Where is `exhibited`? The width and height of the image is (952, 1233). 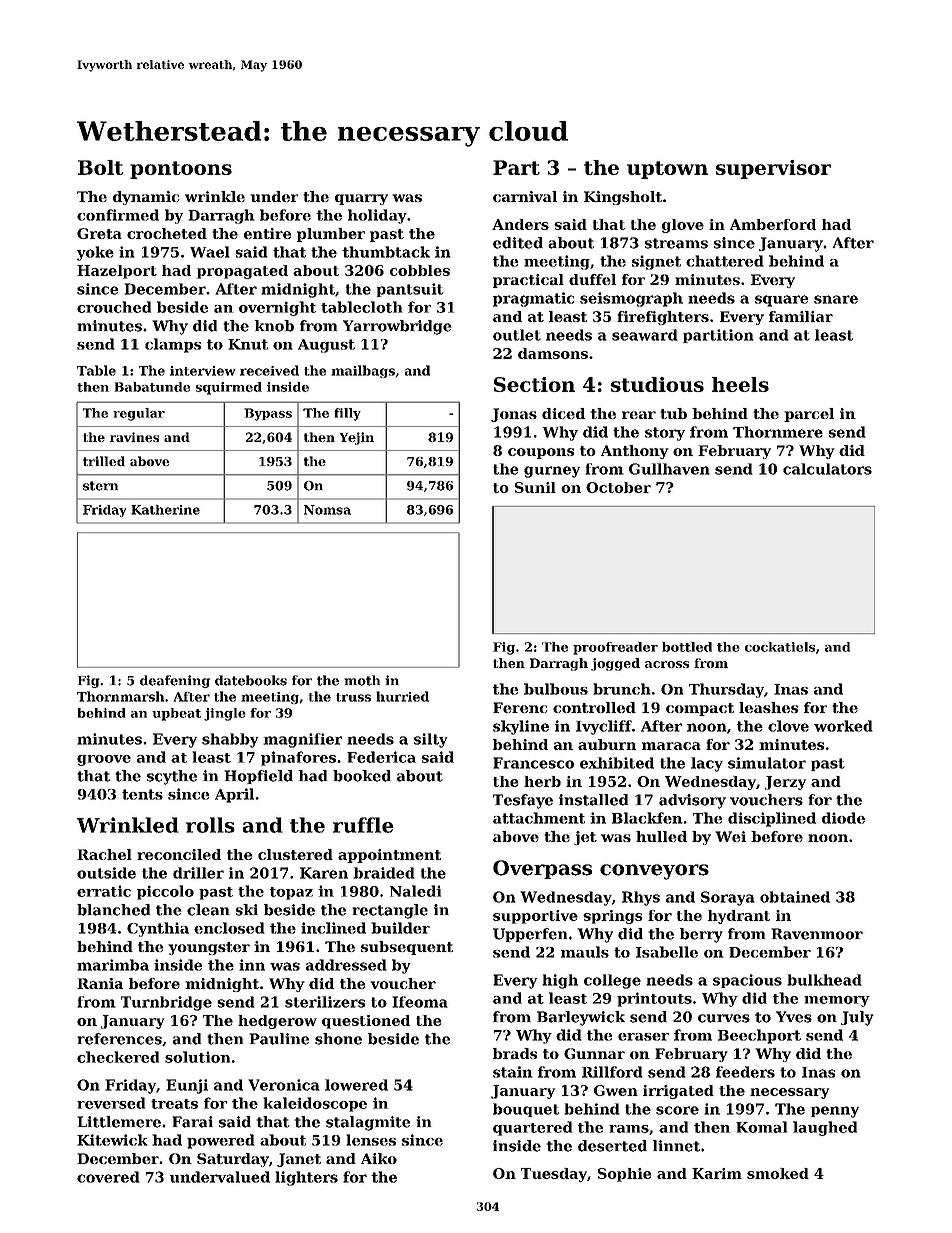
exhibited is located at coordinates (617, 763).
